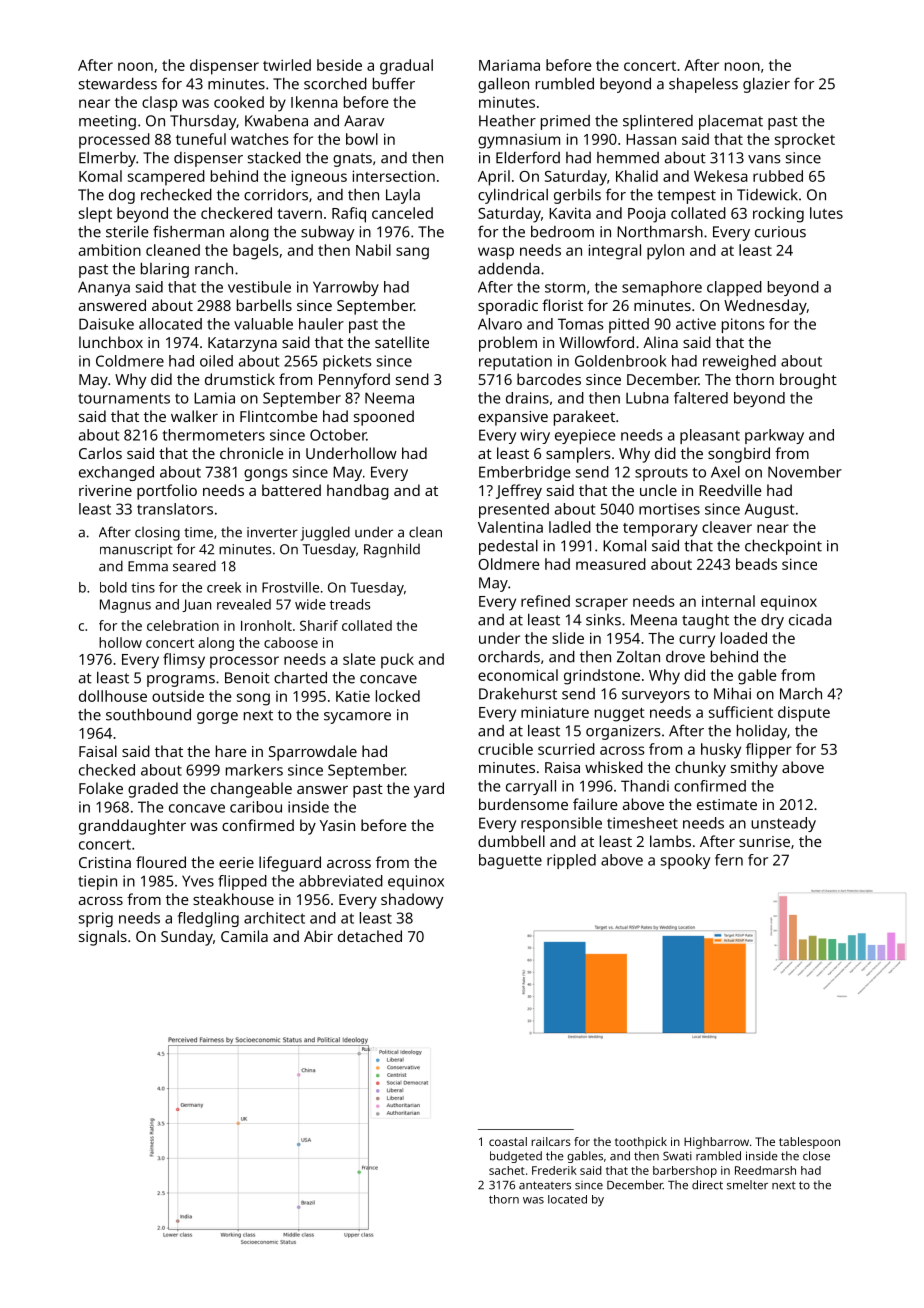  I want to click on samplers, so click(578, 455).
